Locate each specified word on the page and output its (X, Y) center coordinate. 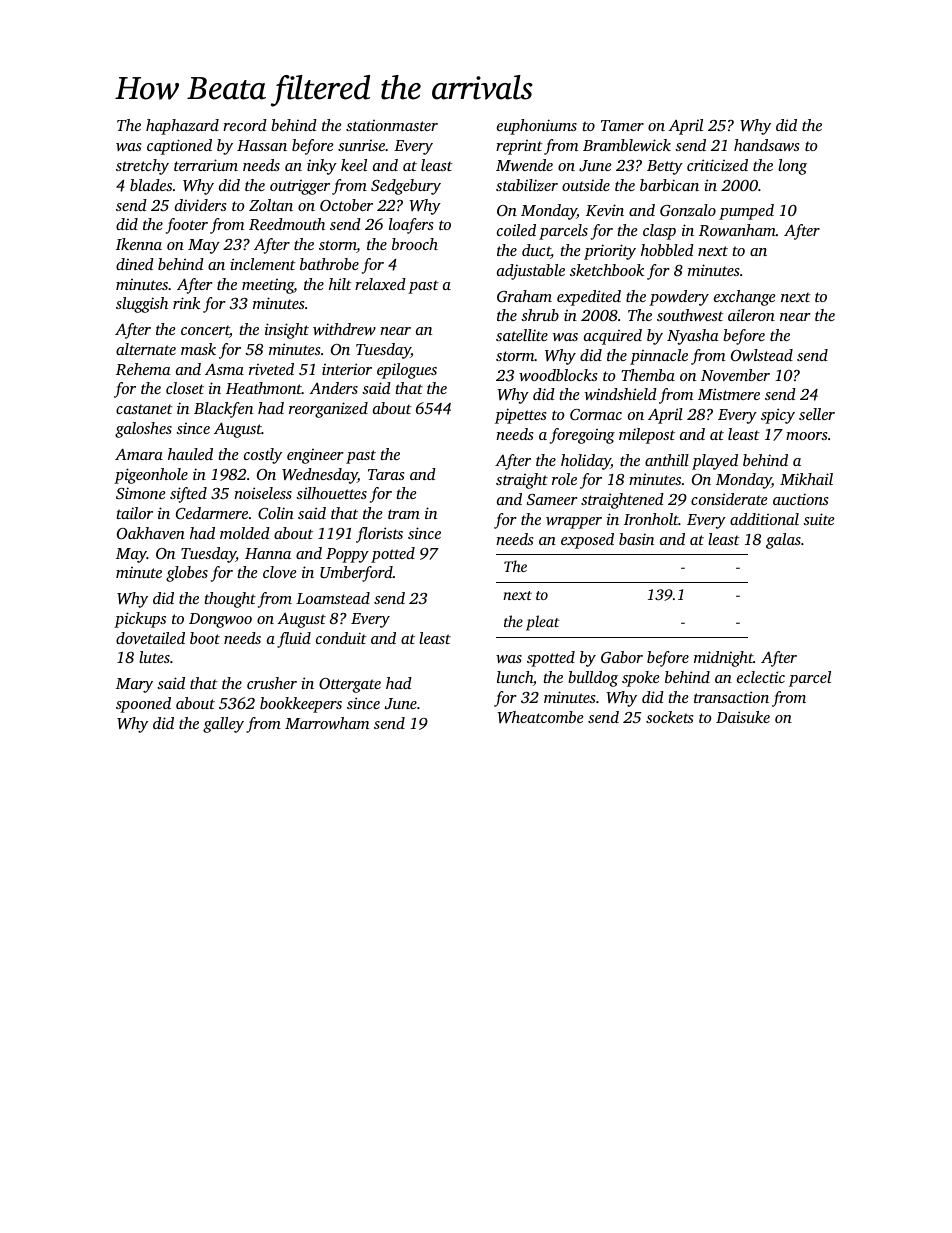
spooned (143, 705)
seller (817, 414)
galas (783, 541)
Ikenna (139, 244)
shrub (540, 315)
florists (379, 535)
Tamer (622, 125)
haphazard (182, 127)
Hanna (268, 553)
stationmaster (392, 125)
